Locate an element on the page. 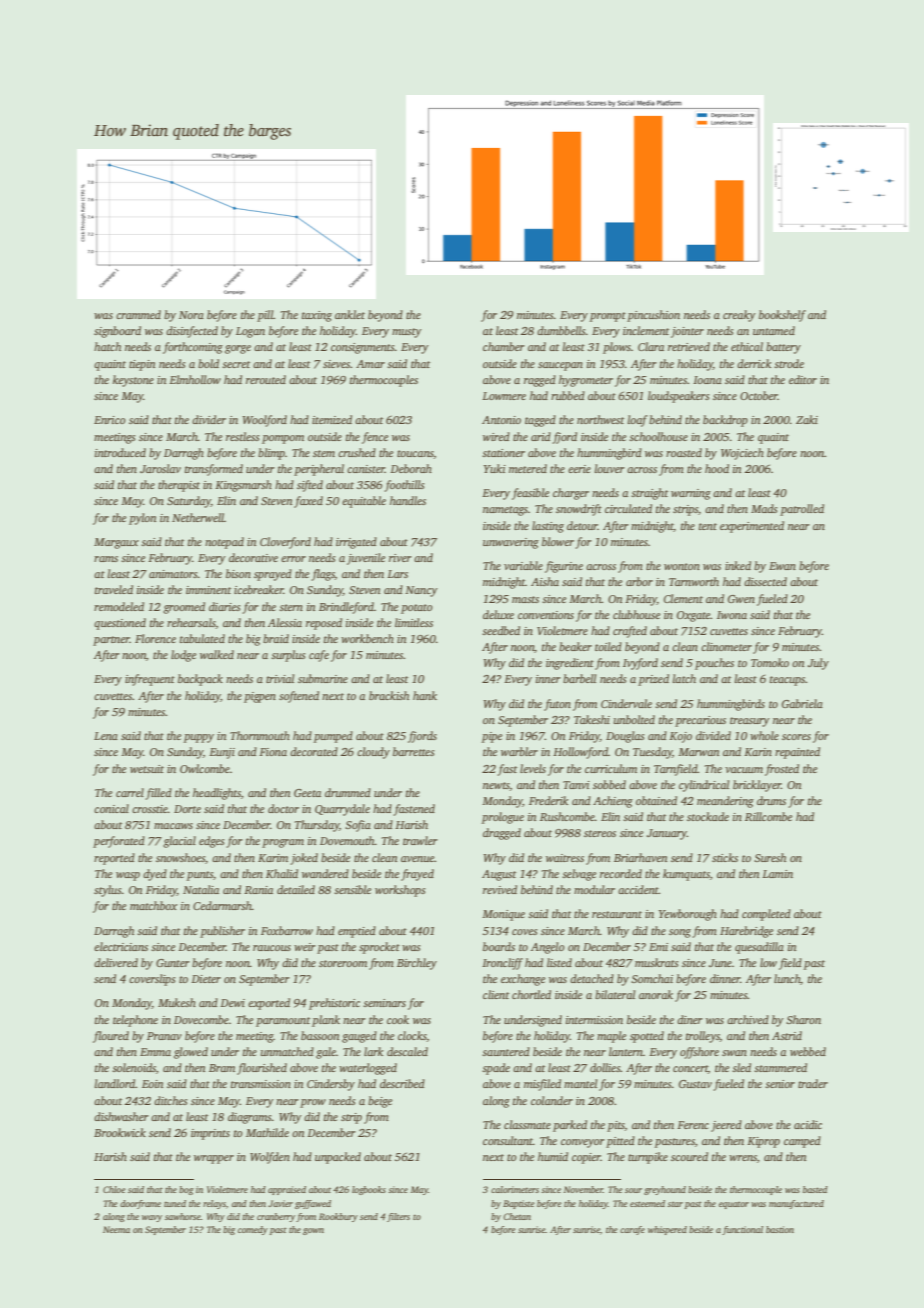 The width and height of the page is (924, 1308). ethical is located at coordinates (747, 346).
